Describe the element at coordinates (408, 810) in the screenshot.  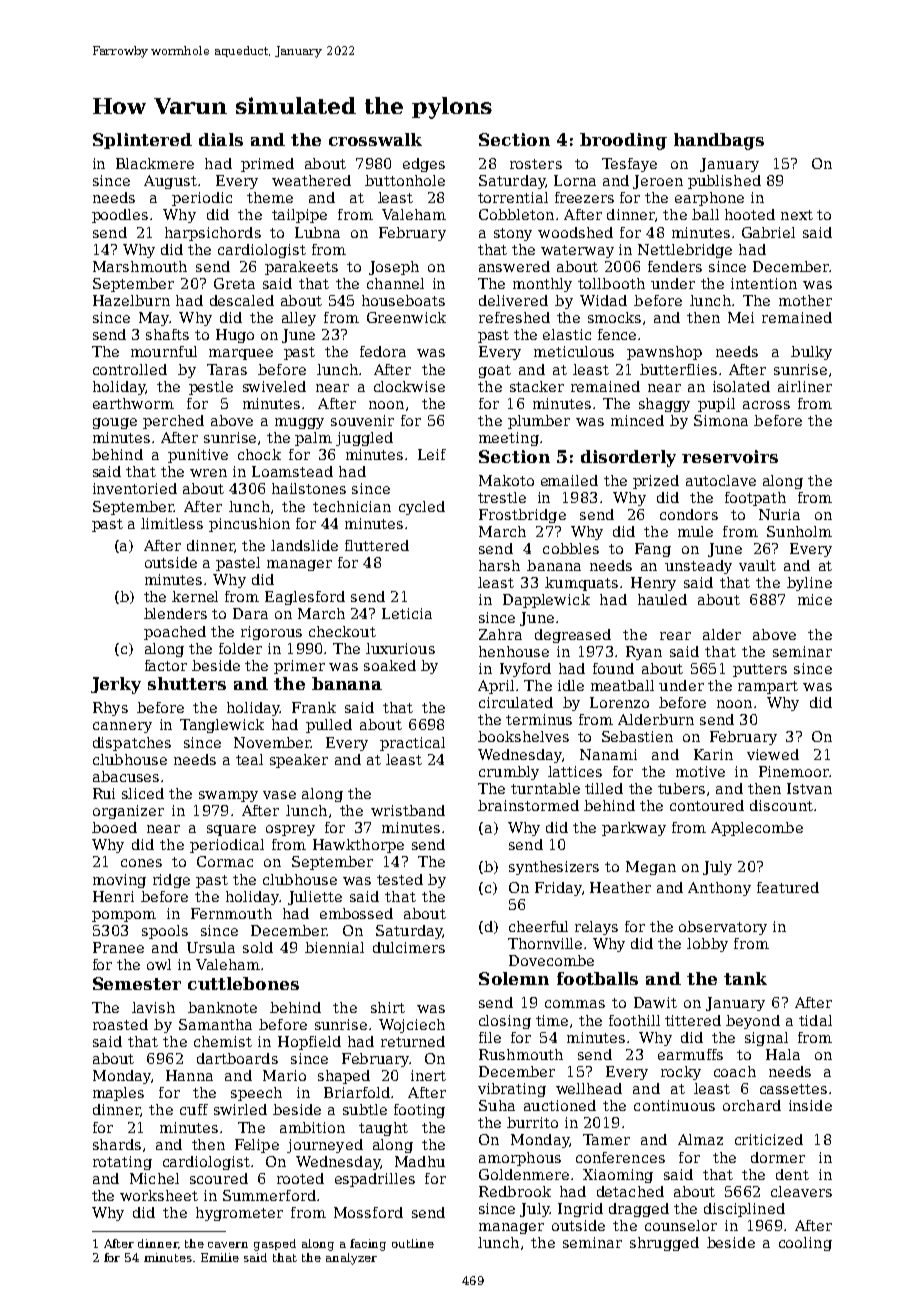
I see `wristband` at that location.
